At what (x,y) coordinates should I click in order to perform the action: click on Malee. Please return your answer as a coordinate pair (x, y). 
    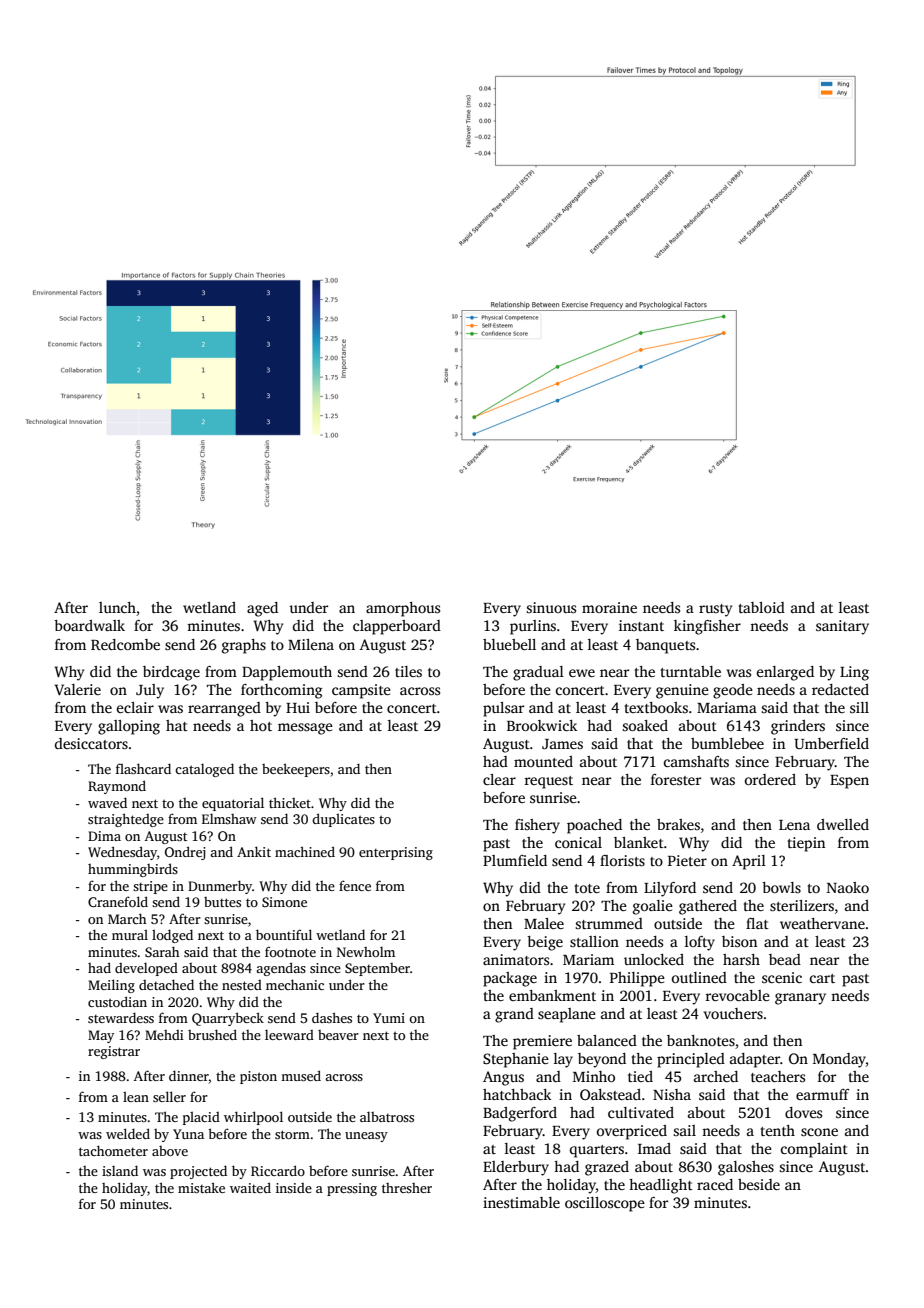
    Looking at the image, I should click on (544, 923).
